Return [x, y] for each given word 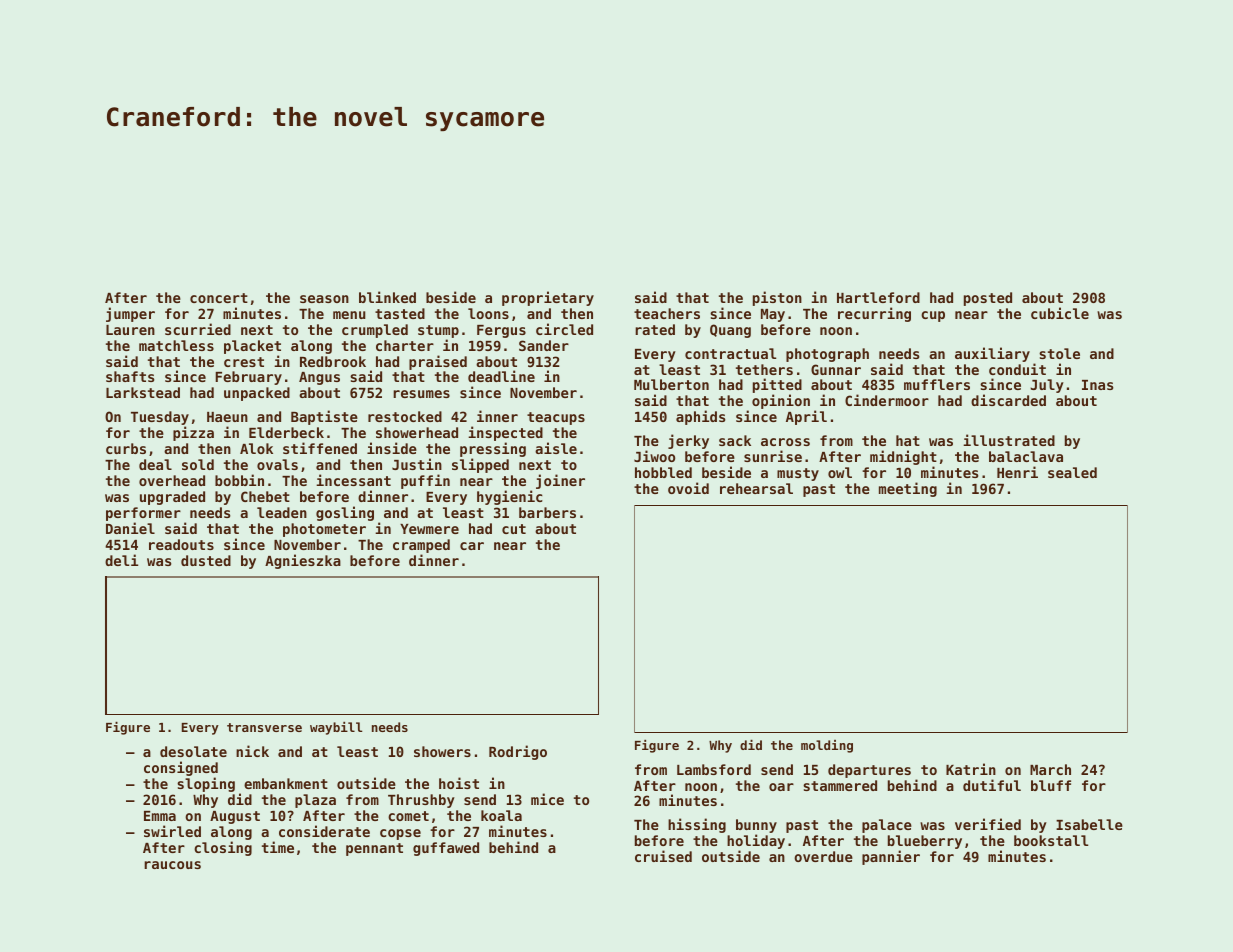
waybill [336, 728]
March [1050, 769]
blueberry [925, 843]
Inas [1097, 385]
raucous [172, 865]
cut [514, 529]
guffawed [446, 849]
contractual [730, 353]
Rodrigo [518, 752]
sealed [1072, 472]
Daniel [130, 528]
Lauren [130, 330]
